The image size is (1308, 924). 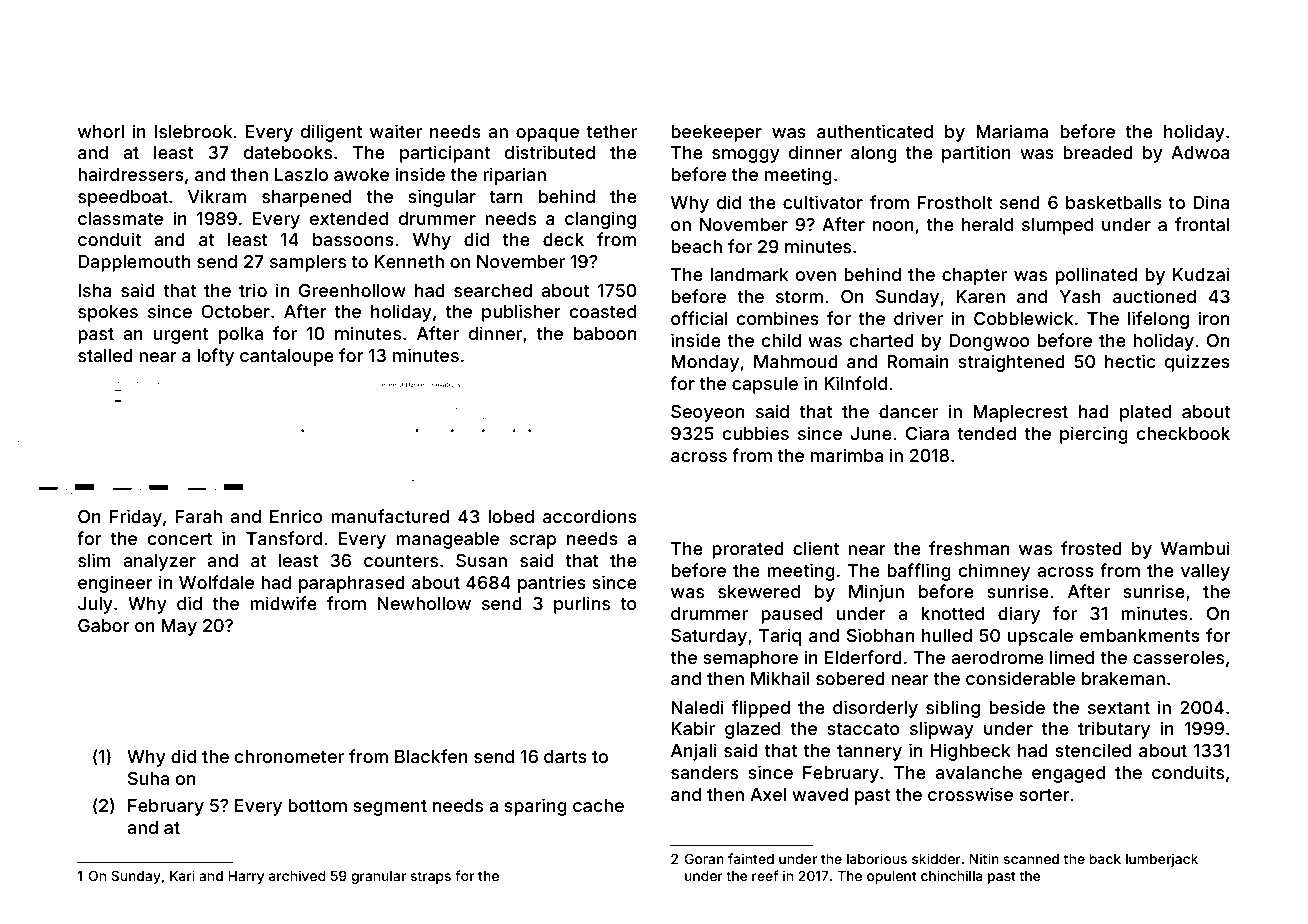 I want to click on breaded, so click(x=1098, y=152).
